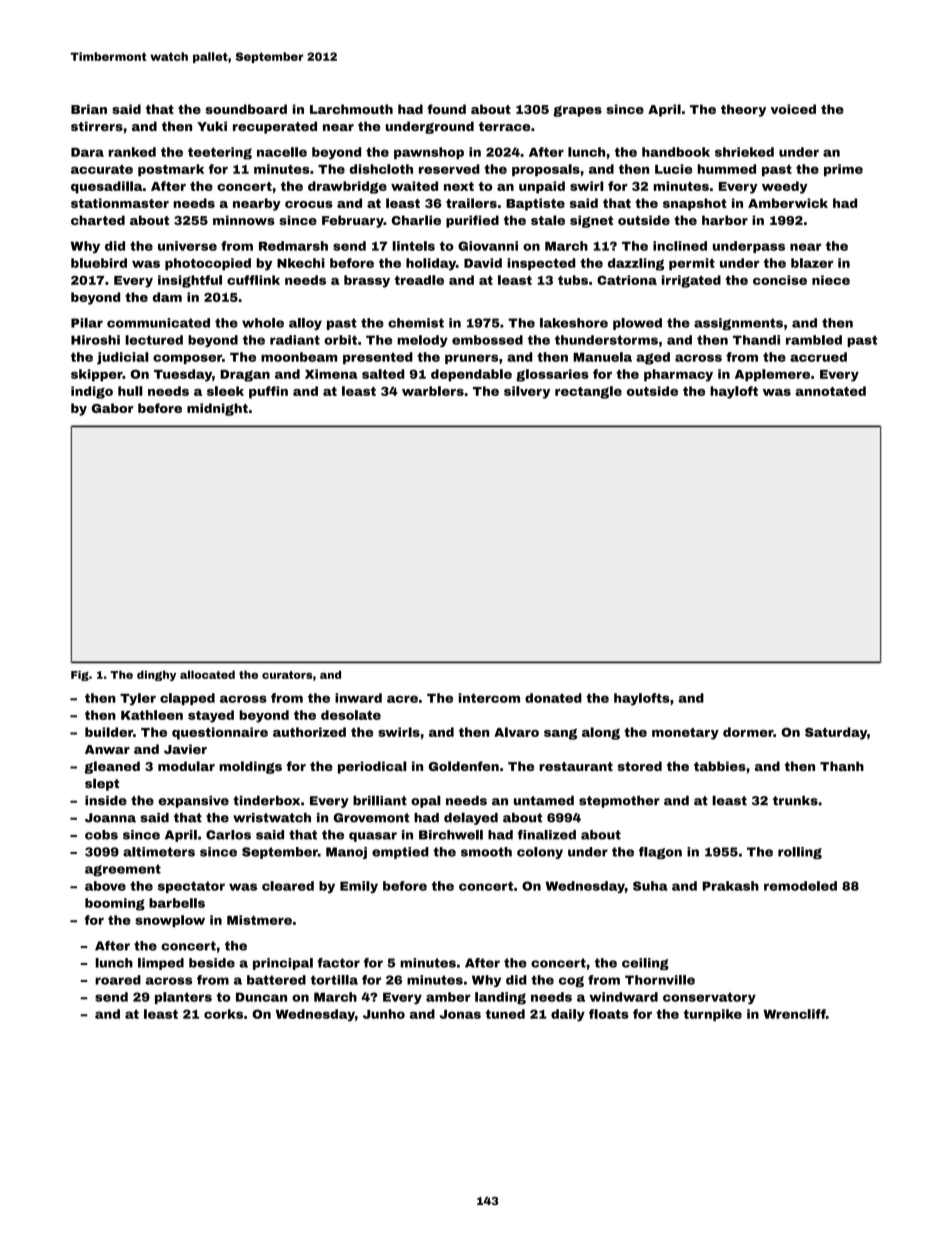 The image size is (952, 1233). I want to click on rectangle, so click(588, 392).
